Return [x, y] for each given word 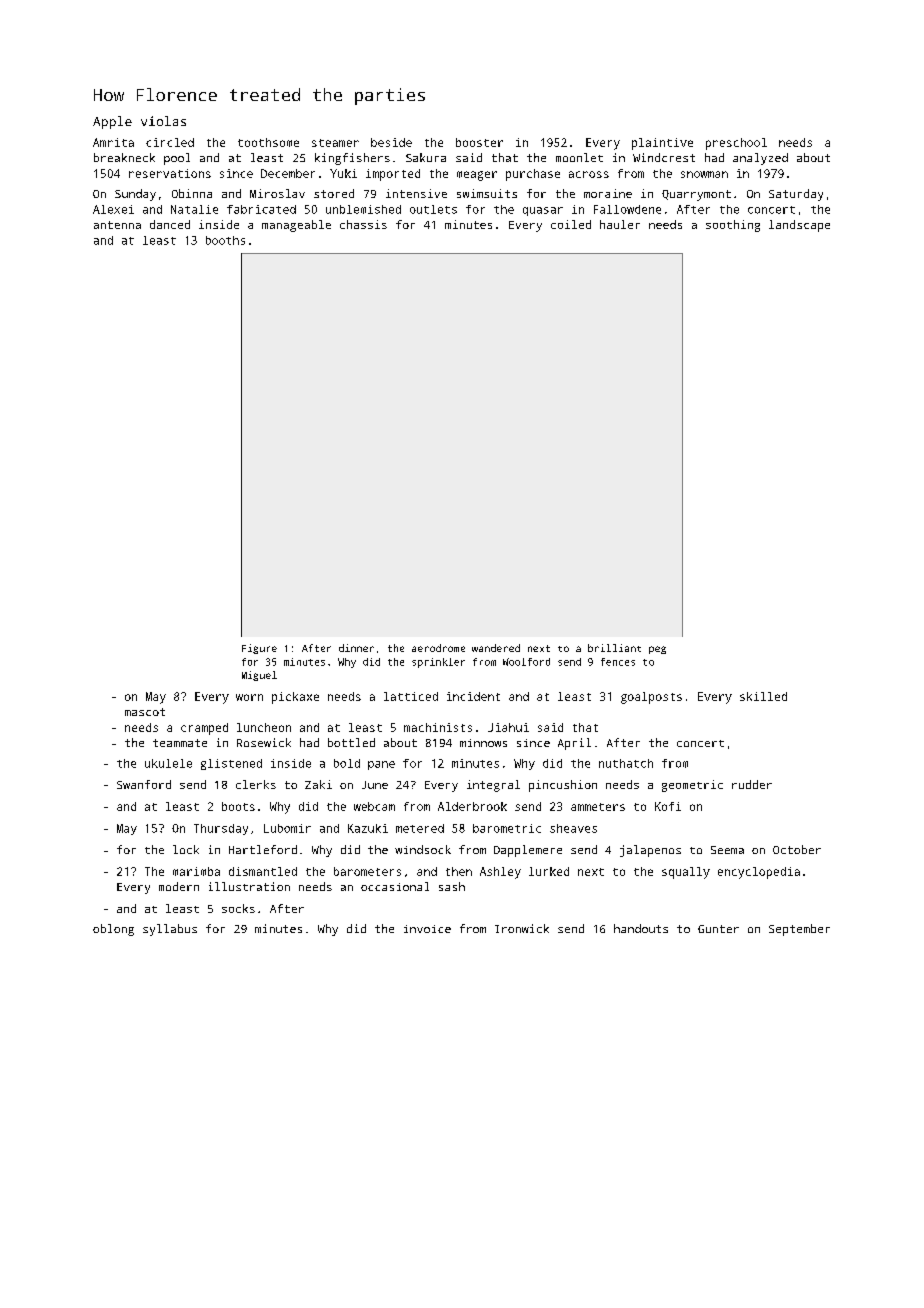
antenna [117, 225]
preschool [736, 144]
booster [479, 142]
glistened [231, 764]
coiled [571, 224]
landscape [799, 226]
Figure [259, 649]
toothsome [268, 142]
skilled [763, 696]
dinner [356, 648]
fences [618, 662]
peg [657, 650]
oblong [113, 930]
